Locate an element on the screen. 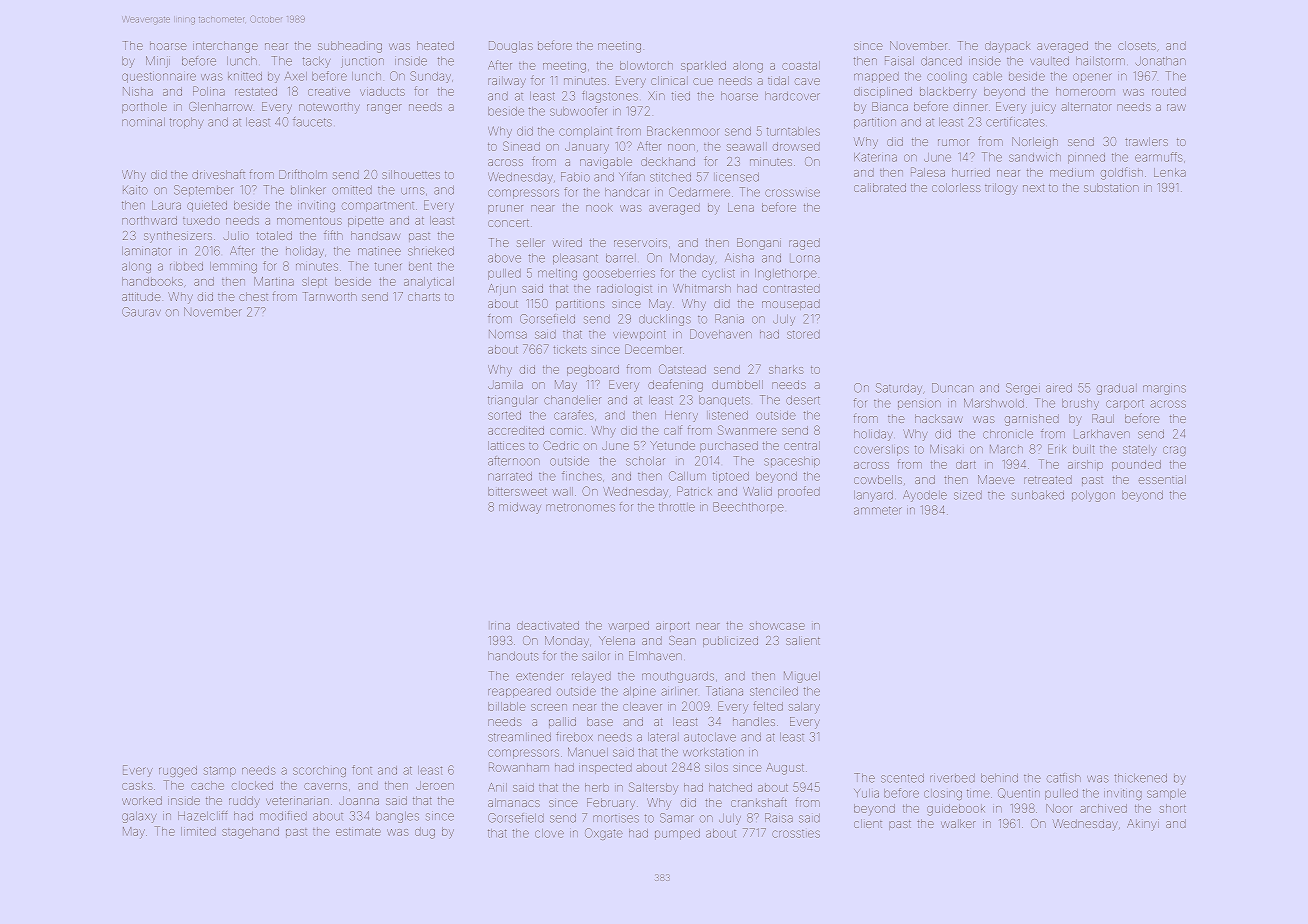  nook is located at coordinates (599, 207).
